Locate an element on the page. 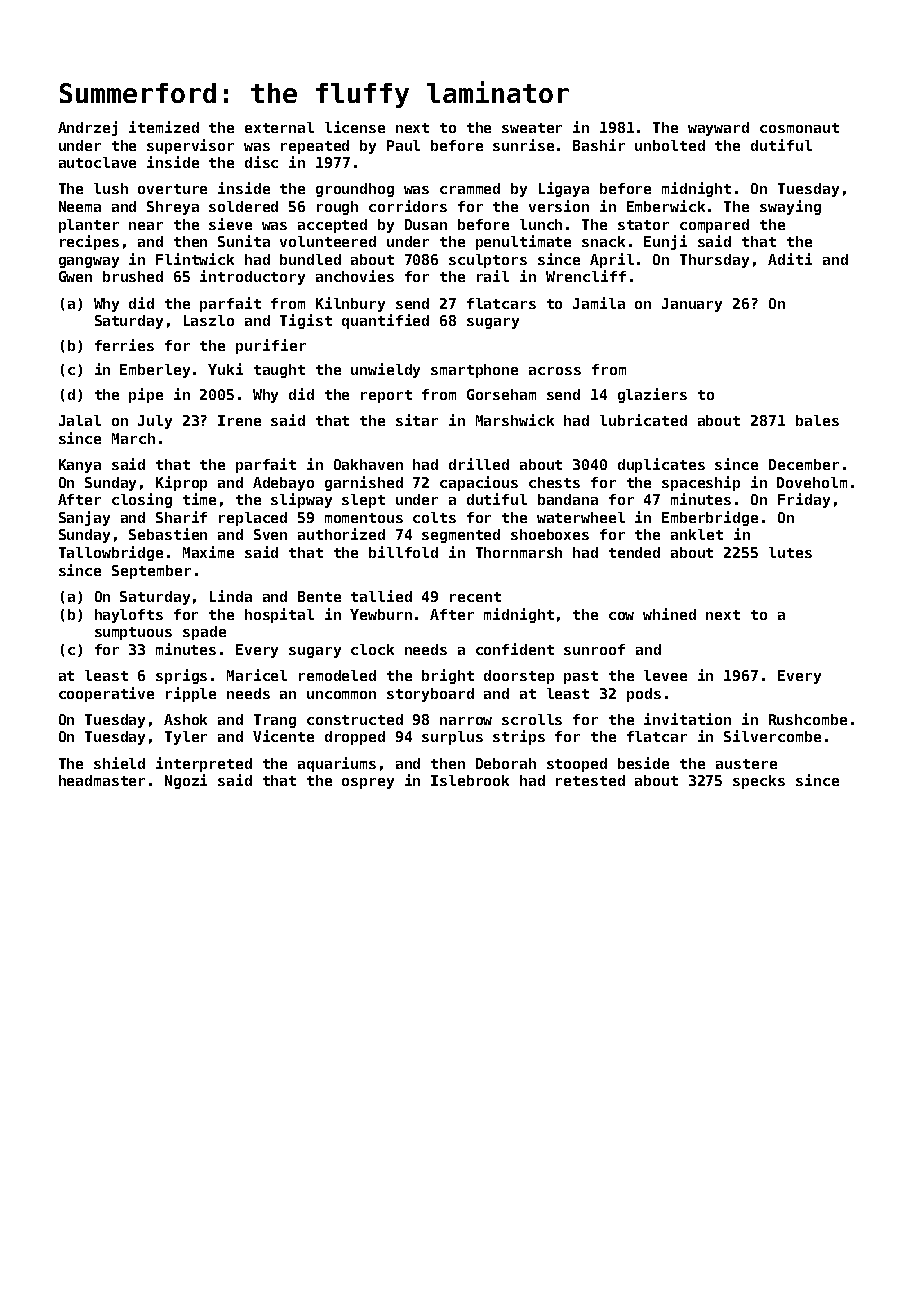 The height and width of the page is (1308, 924). sweater is located at coordinates (532, 128).
